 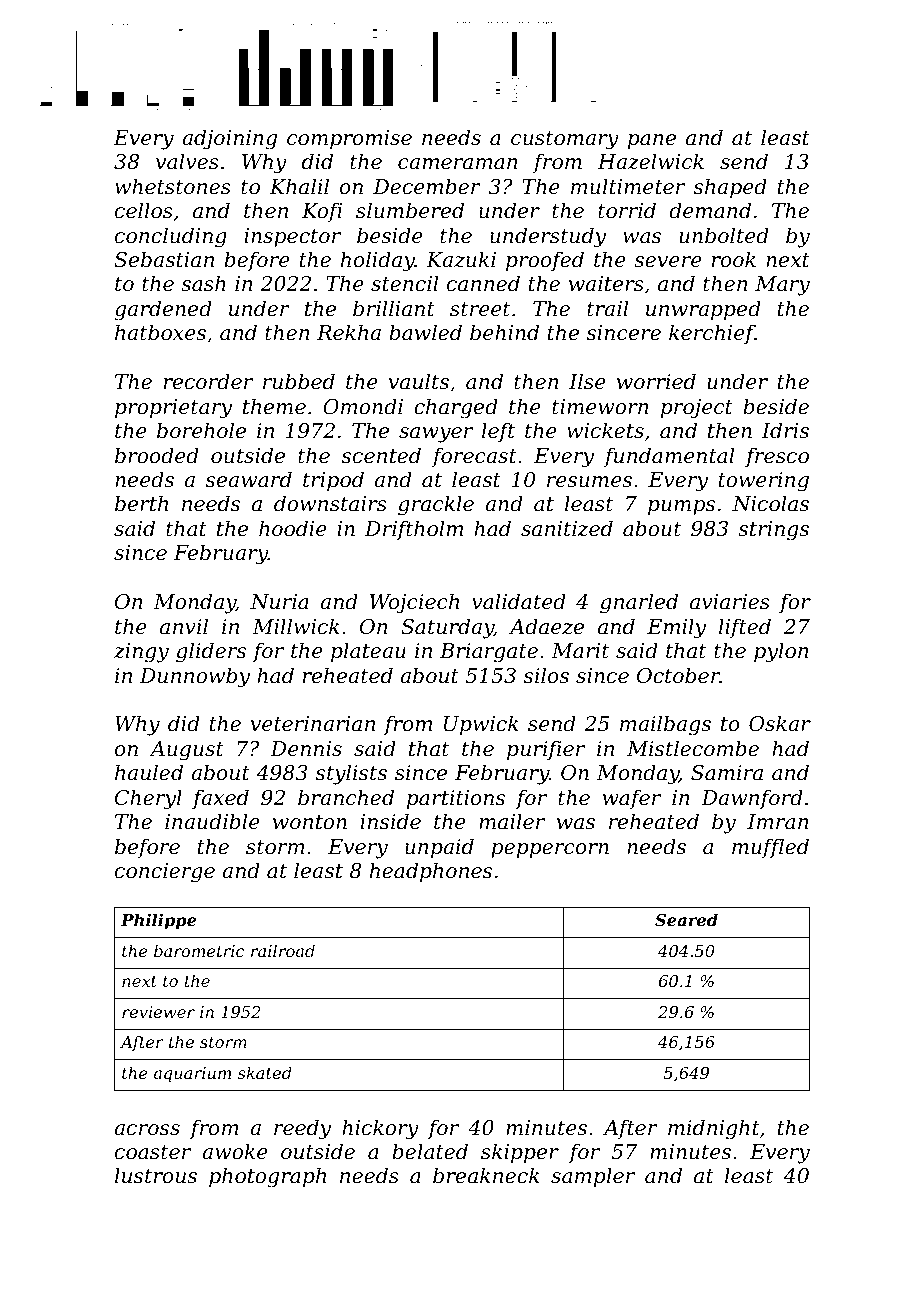 I want to click on rook, so click(x=734, y=259).
